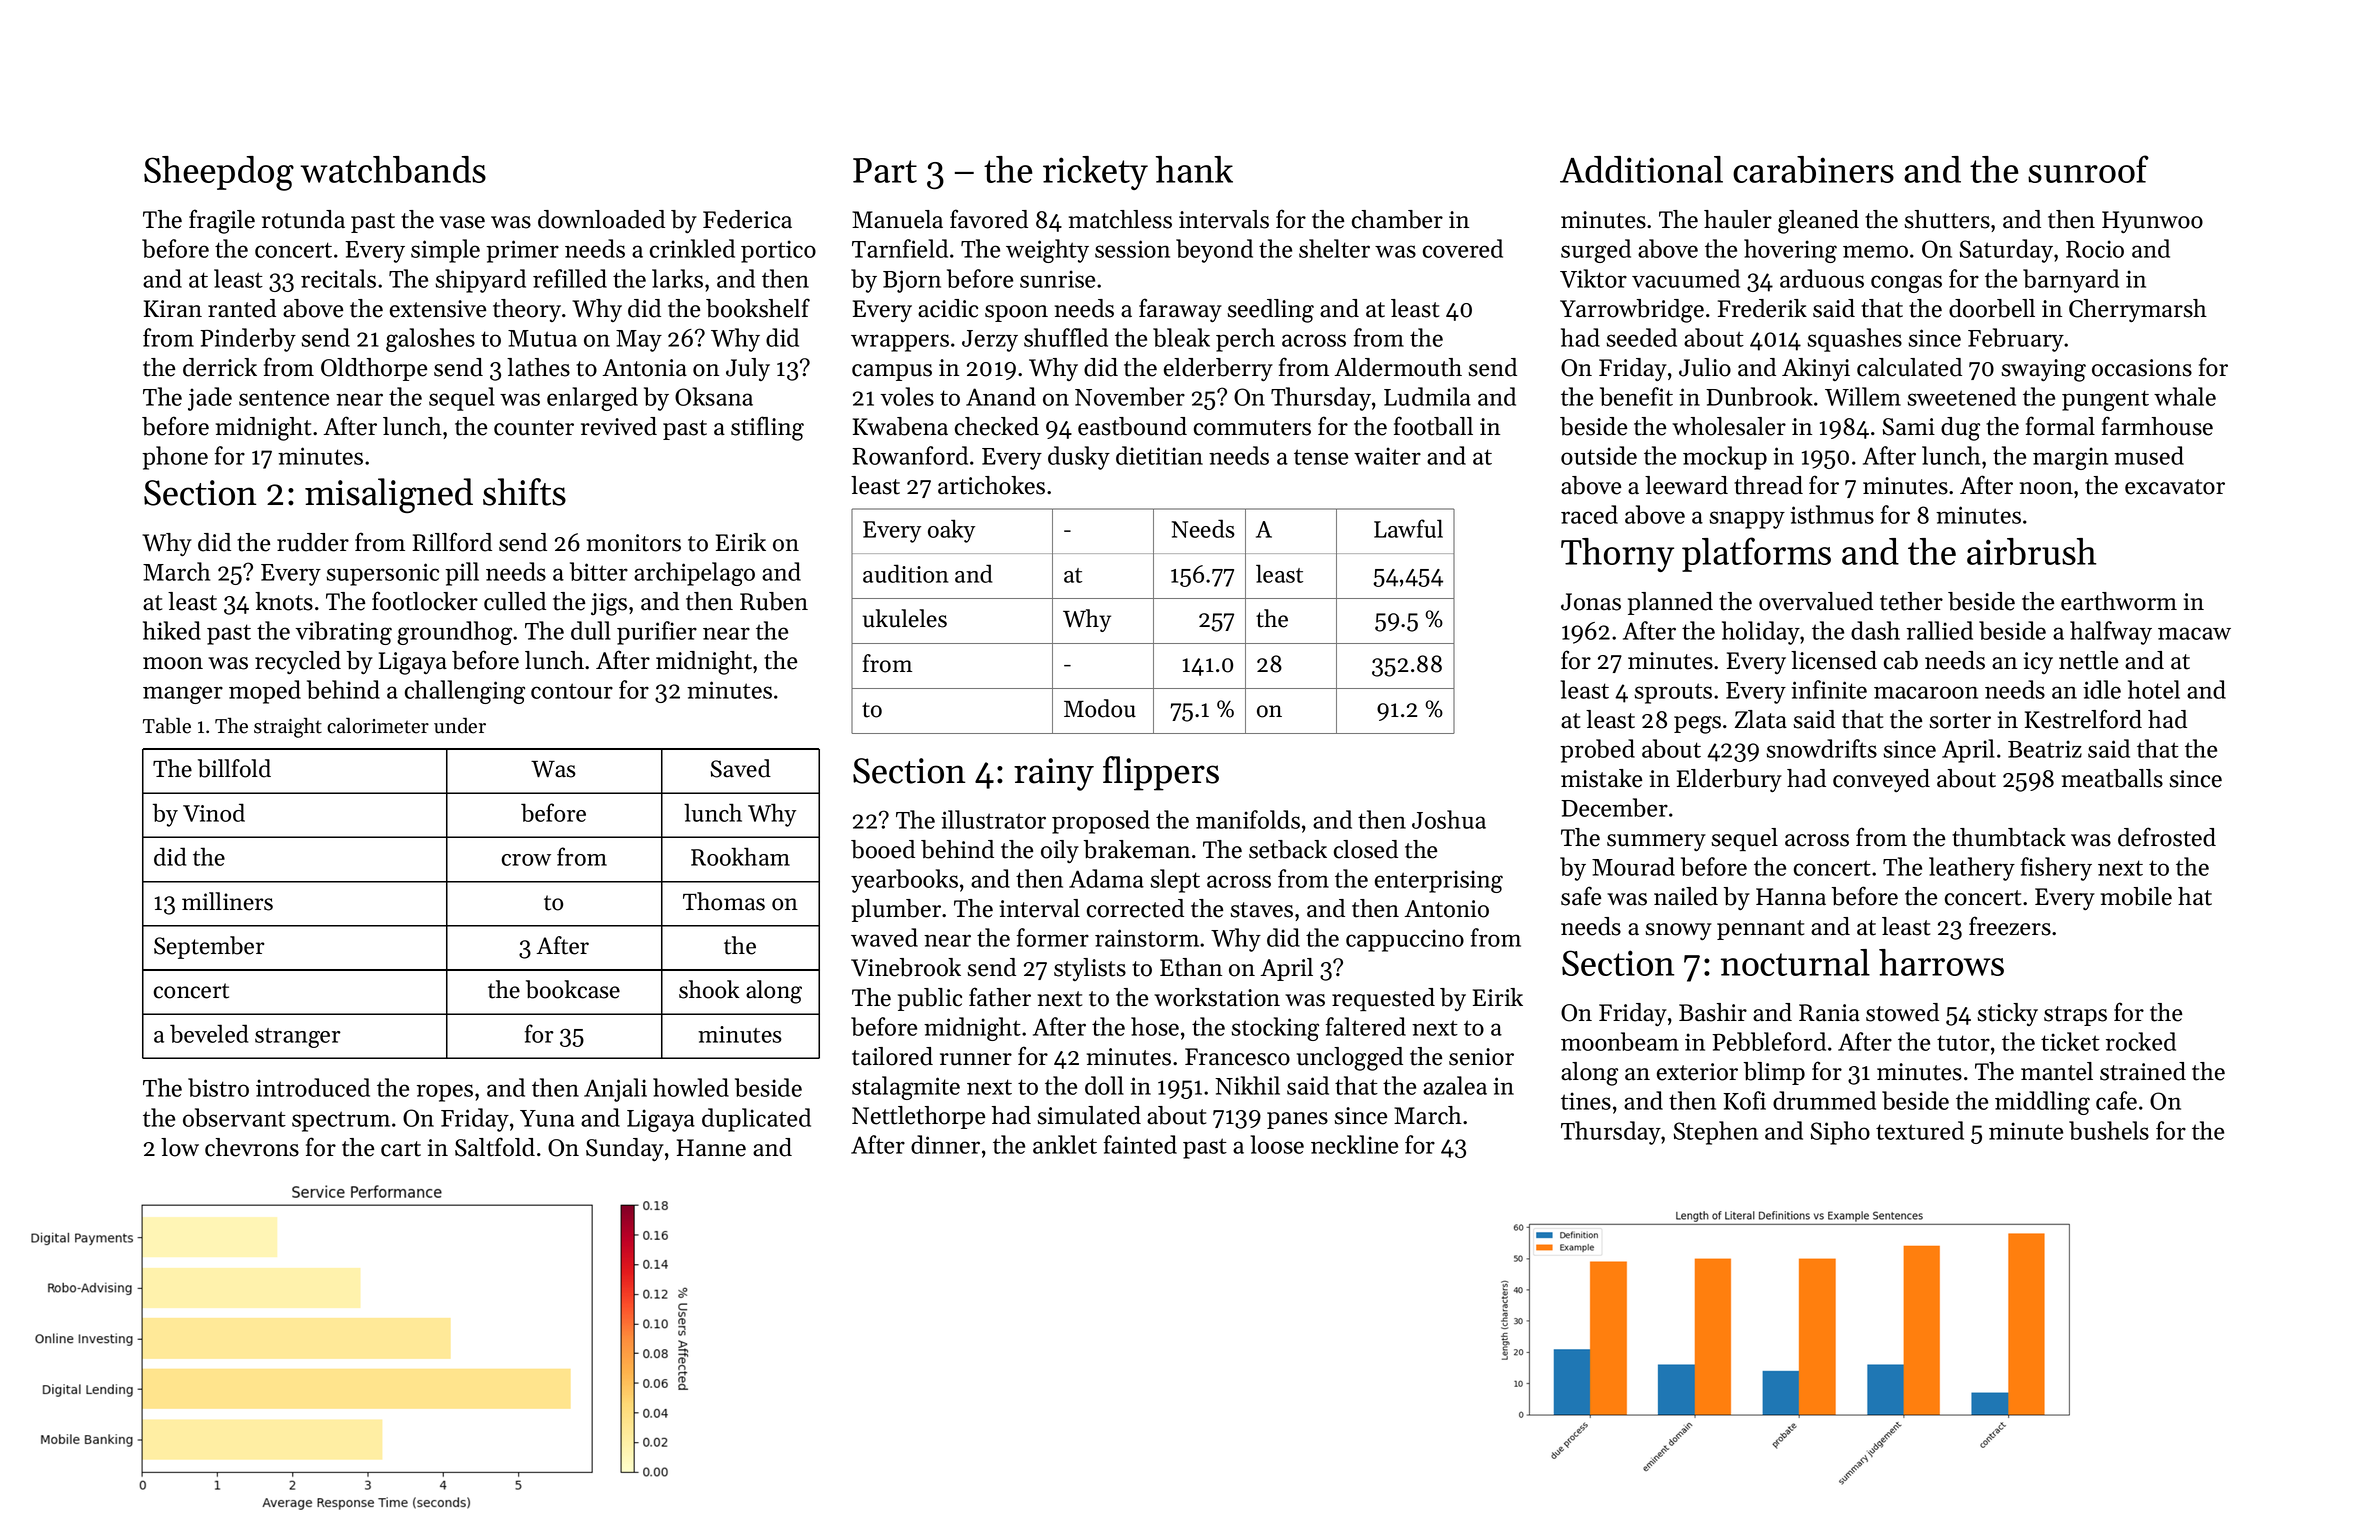 The width and height of the screenshot is (2380, 1540). I want to click on shifts, so click(524, 492).
